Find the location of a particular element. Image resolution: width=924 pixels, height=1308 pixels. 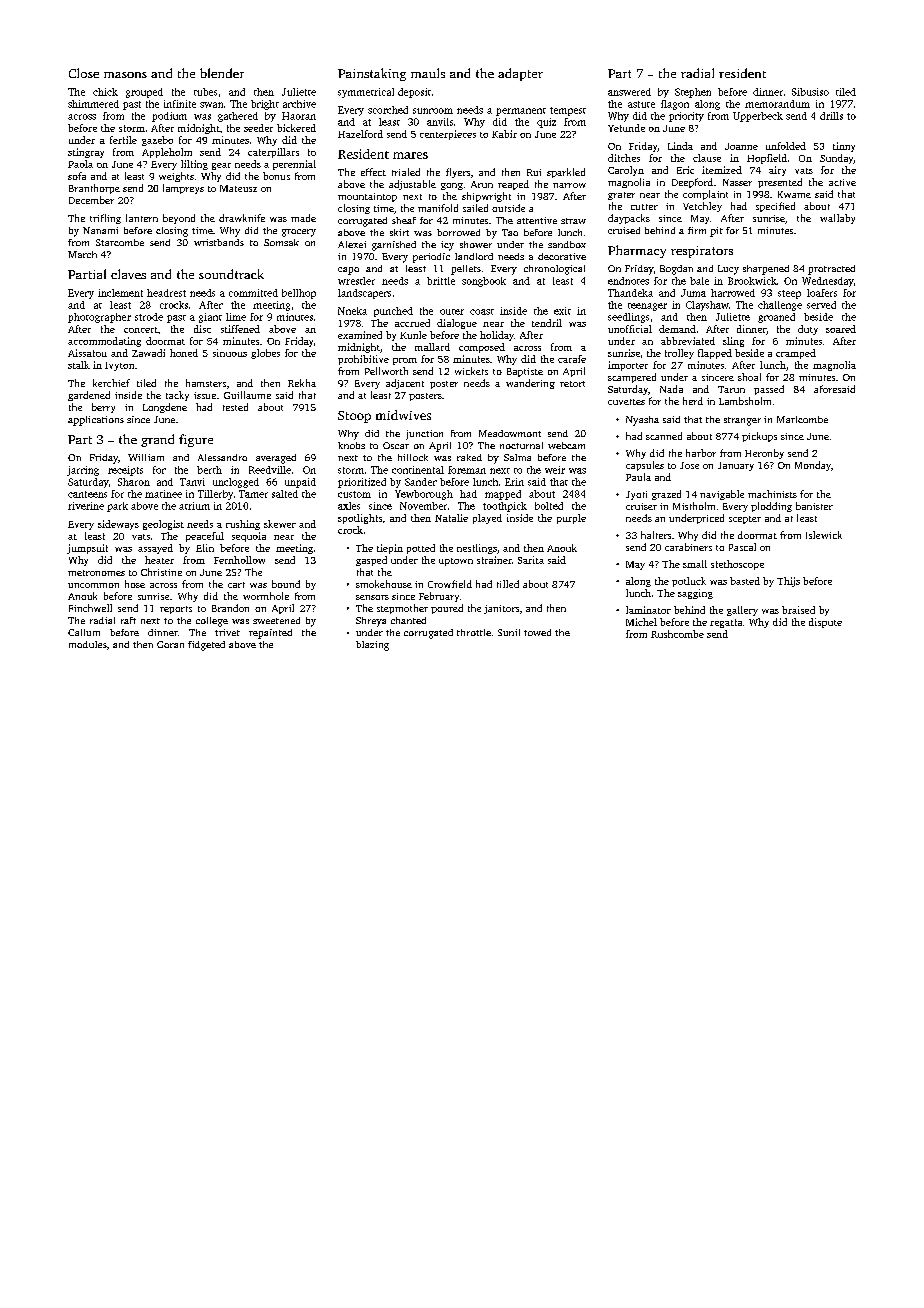

toothpick is located at coordinates (505, 507).
